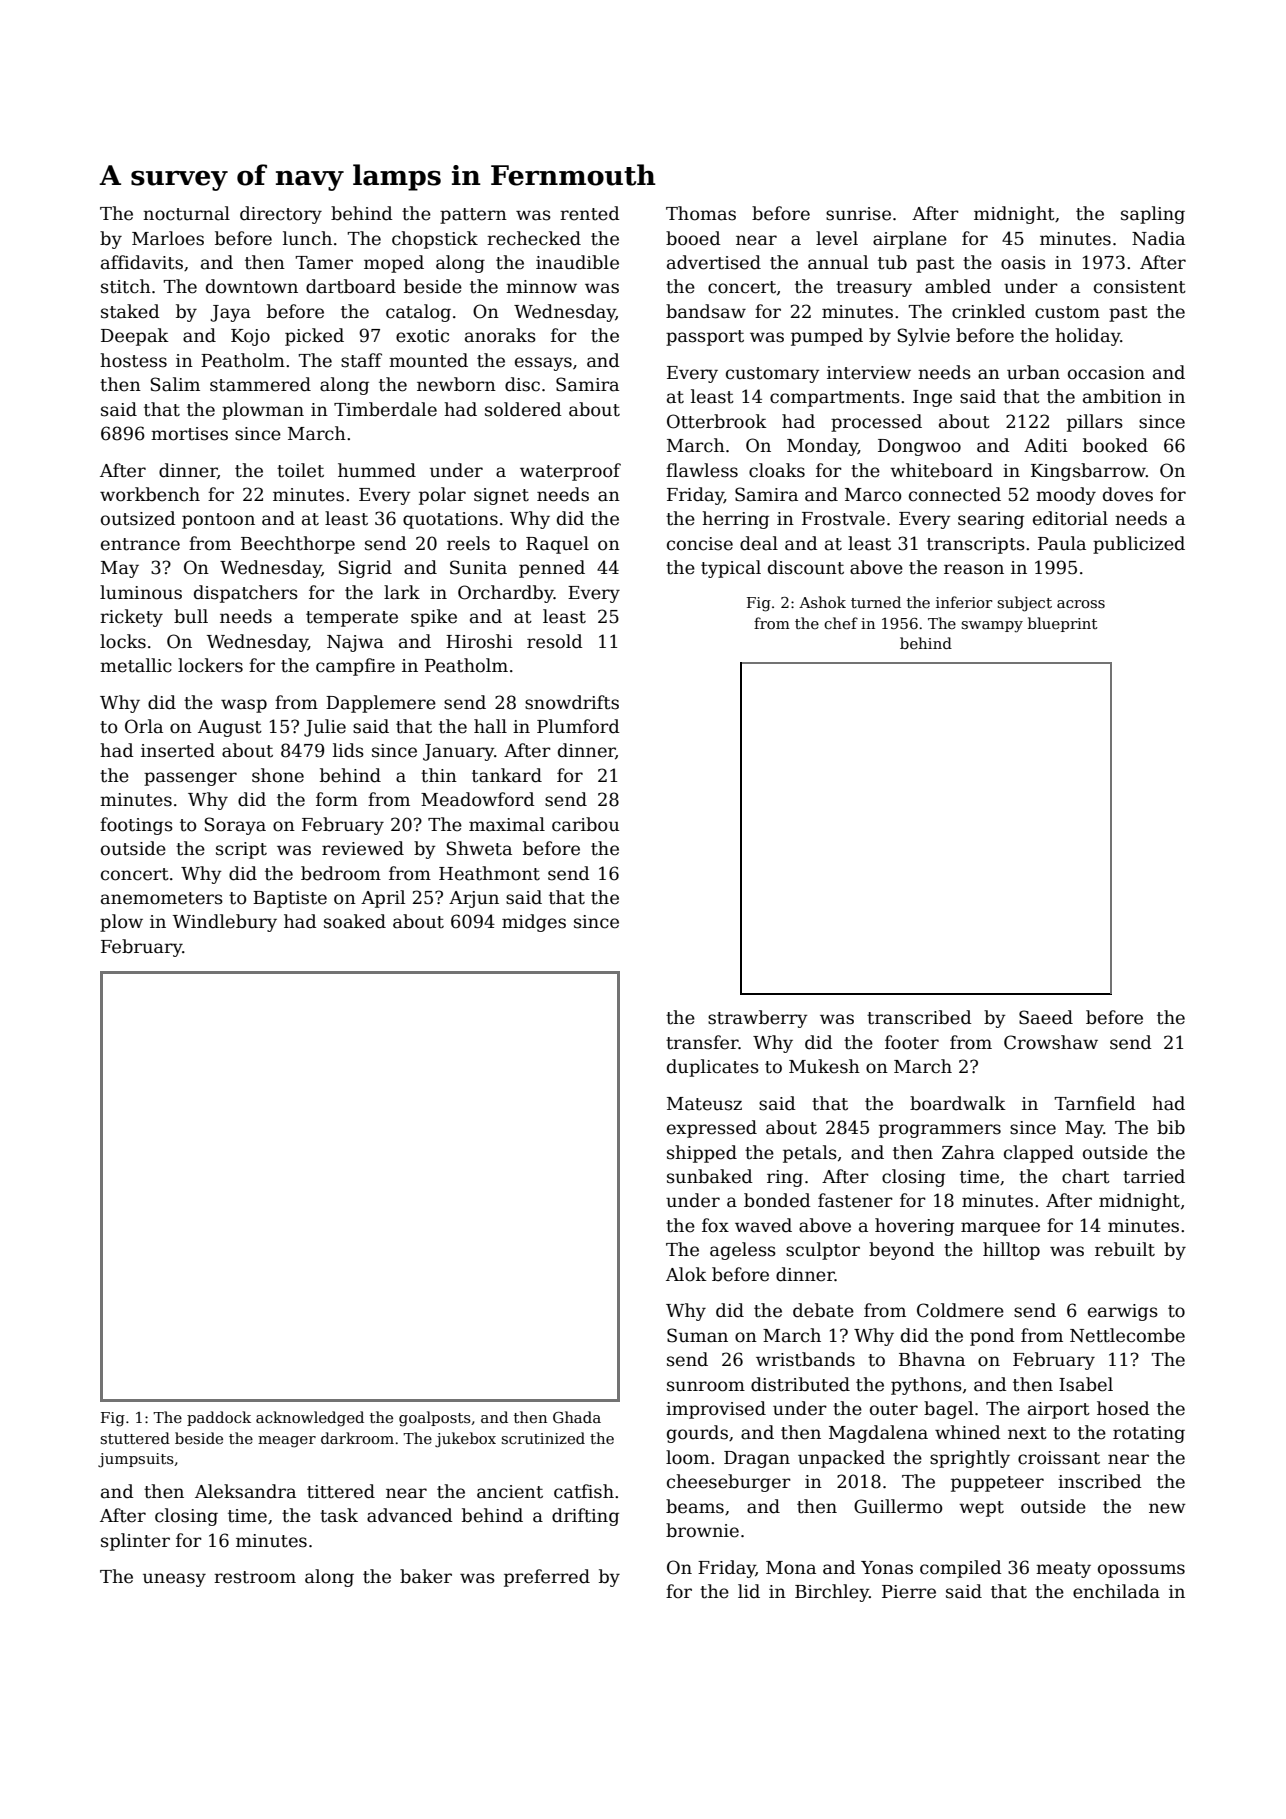 Image resolution: width=1286 pixels, height=1819 pixels. I want to click on footings, so click(136, 826).
